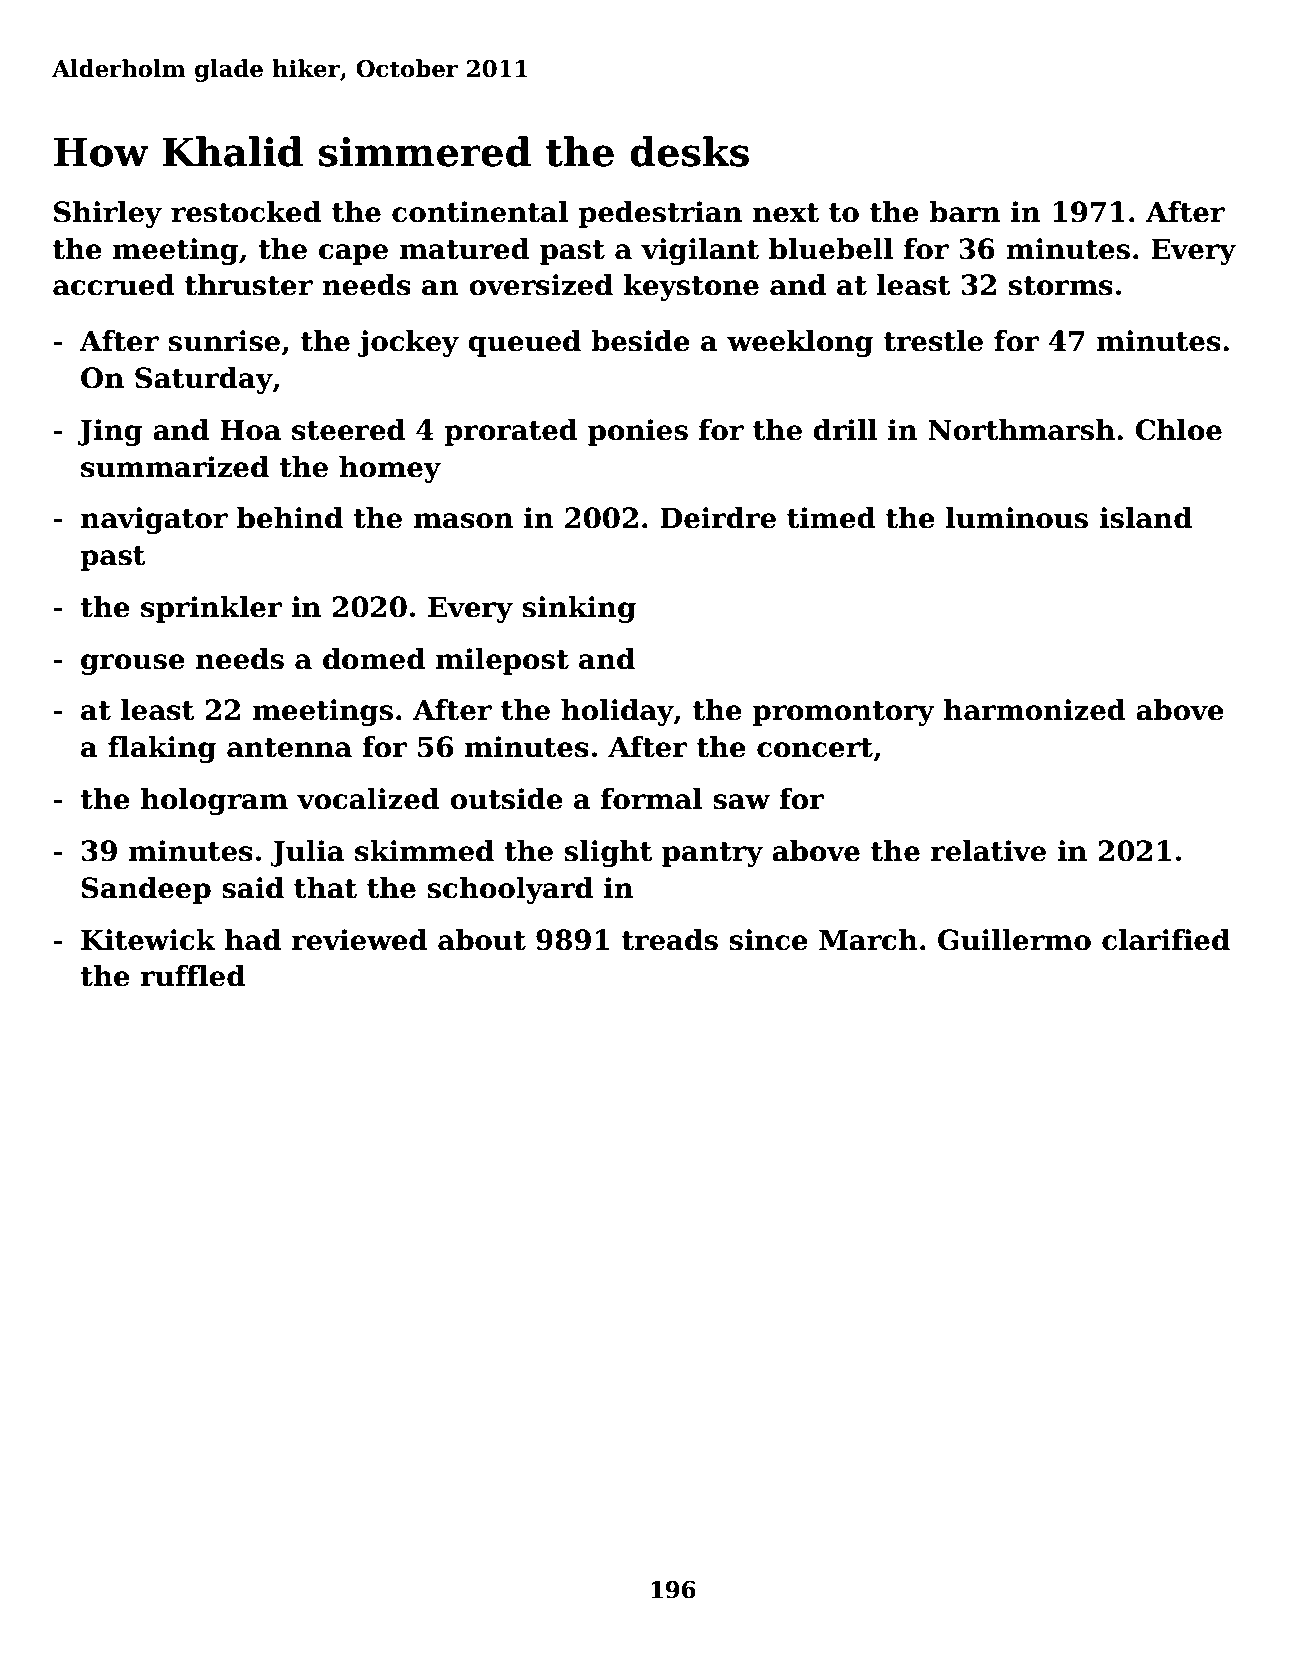 The height and width of the screenshot is (1680, 1298). What do you see at coordinates (670, 940) in the screenshot?
I see `treads` at bounding box center [670, 940].
